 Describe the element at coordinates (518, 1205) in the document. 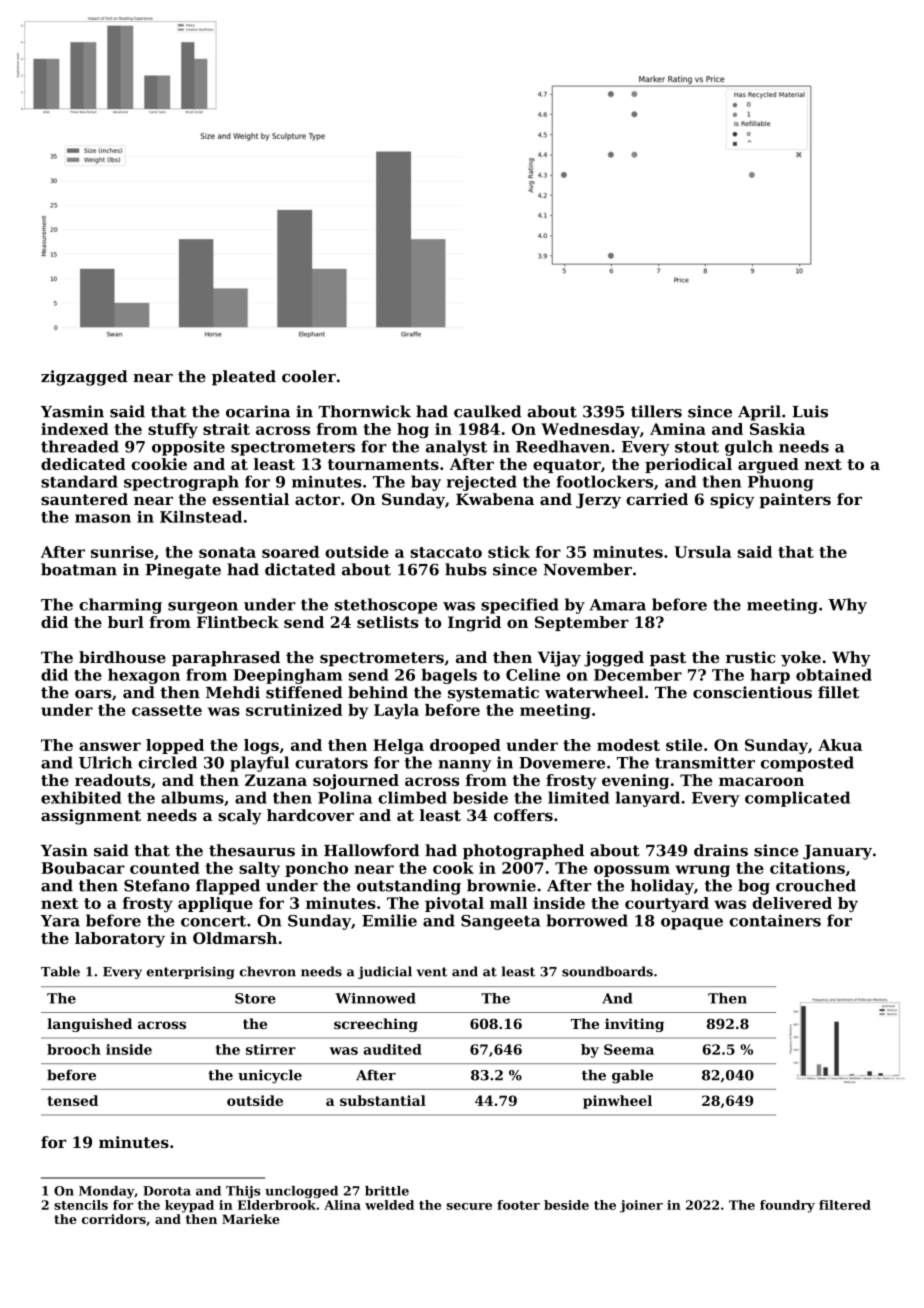

I see `footer` at that location.
